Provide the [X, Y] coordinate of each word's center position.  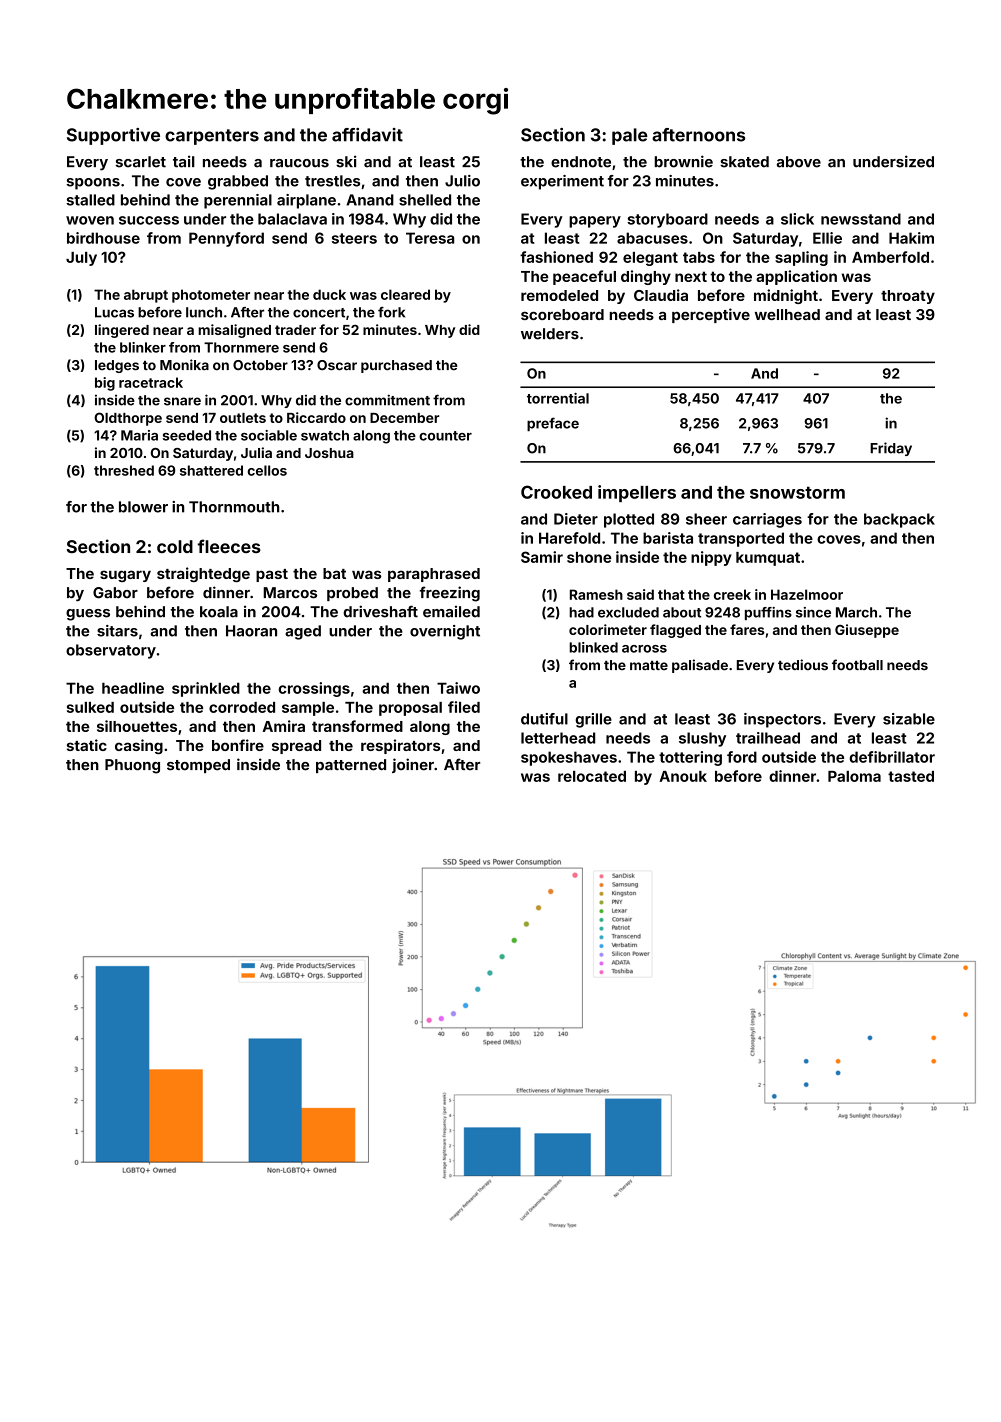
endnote [581, 162]
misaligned [234, 331]
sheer [706, 519]
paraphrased [434, 575]
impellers [637, 493]
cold [175, 546]
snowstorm [797, 492]
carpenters [212, 137]
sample [308, 709]
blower [143, 507]
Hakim [911, 238]
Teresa [430, 238]
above [799, 162]
